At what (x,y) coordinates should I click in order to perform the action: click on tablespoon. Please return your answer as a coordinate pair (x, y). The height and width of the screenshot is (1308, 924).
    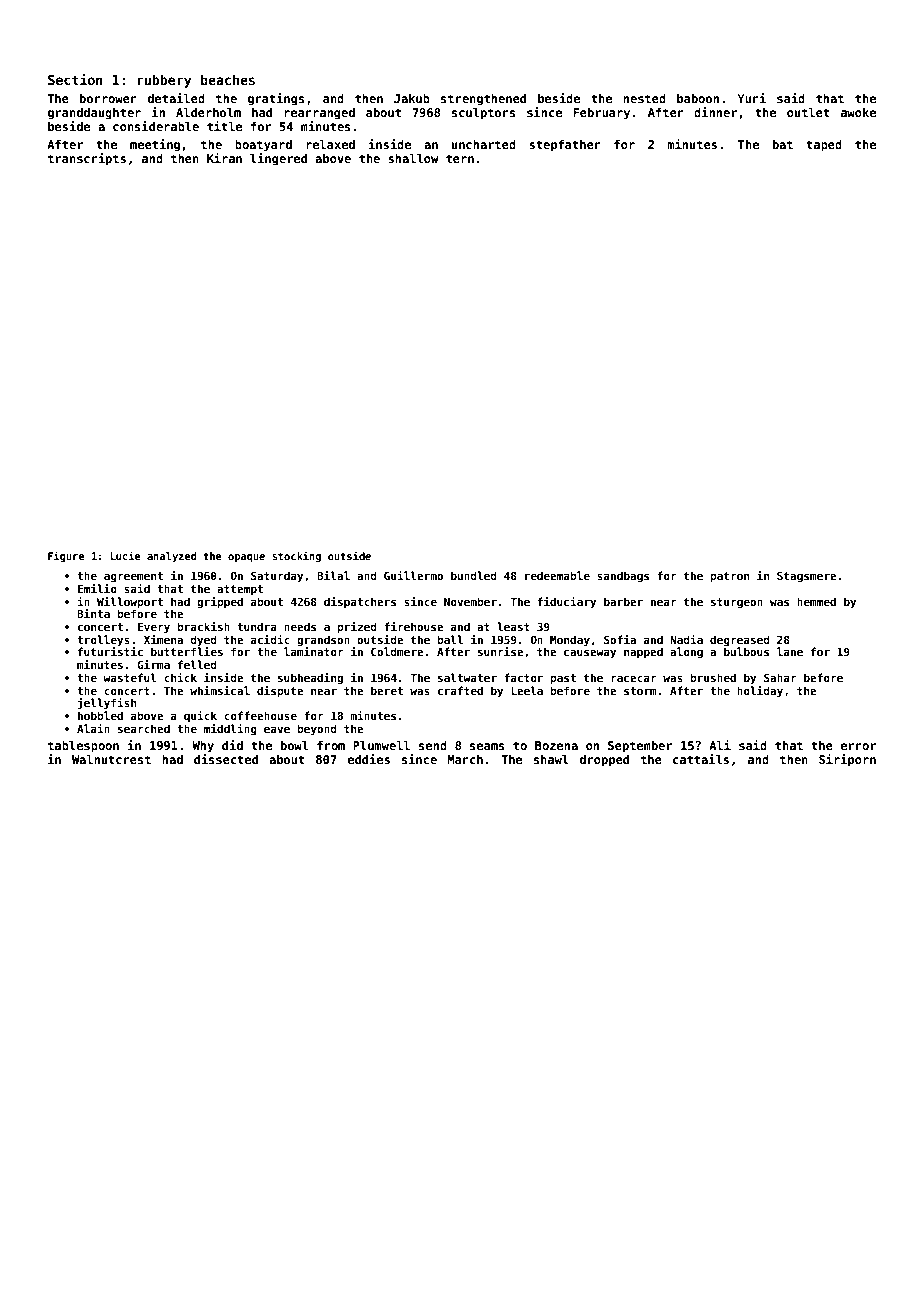
    Looking at the image, I should click on (83, 746).
